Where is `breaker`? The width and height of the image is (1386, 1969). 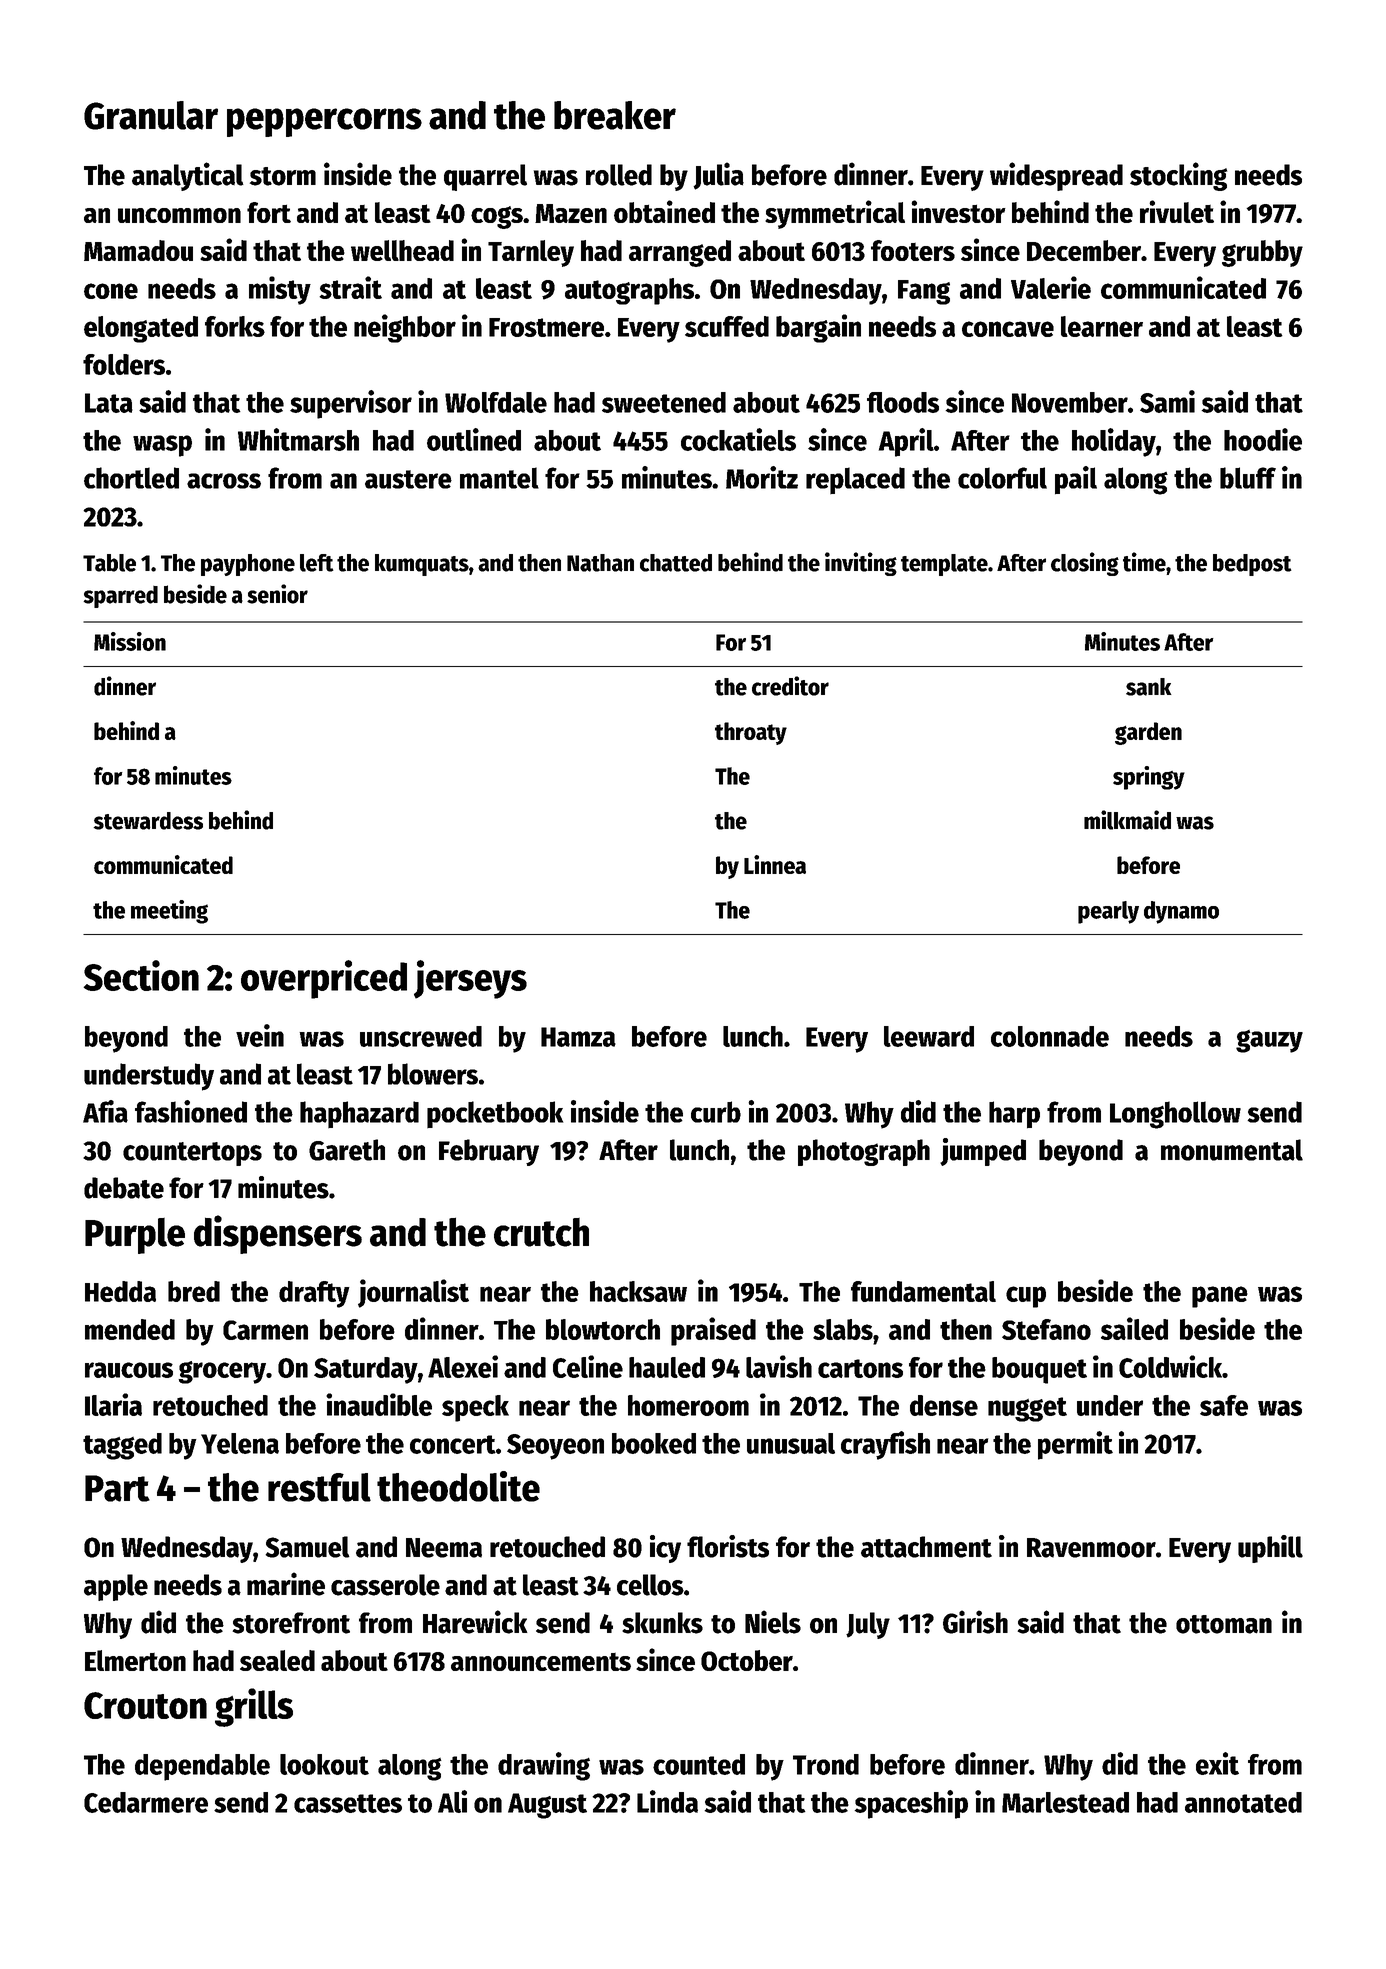 breaker is located at coordinates (615, 115).
